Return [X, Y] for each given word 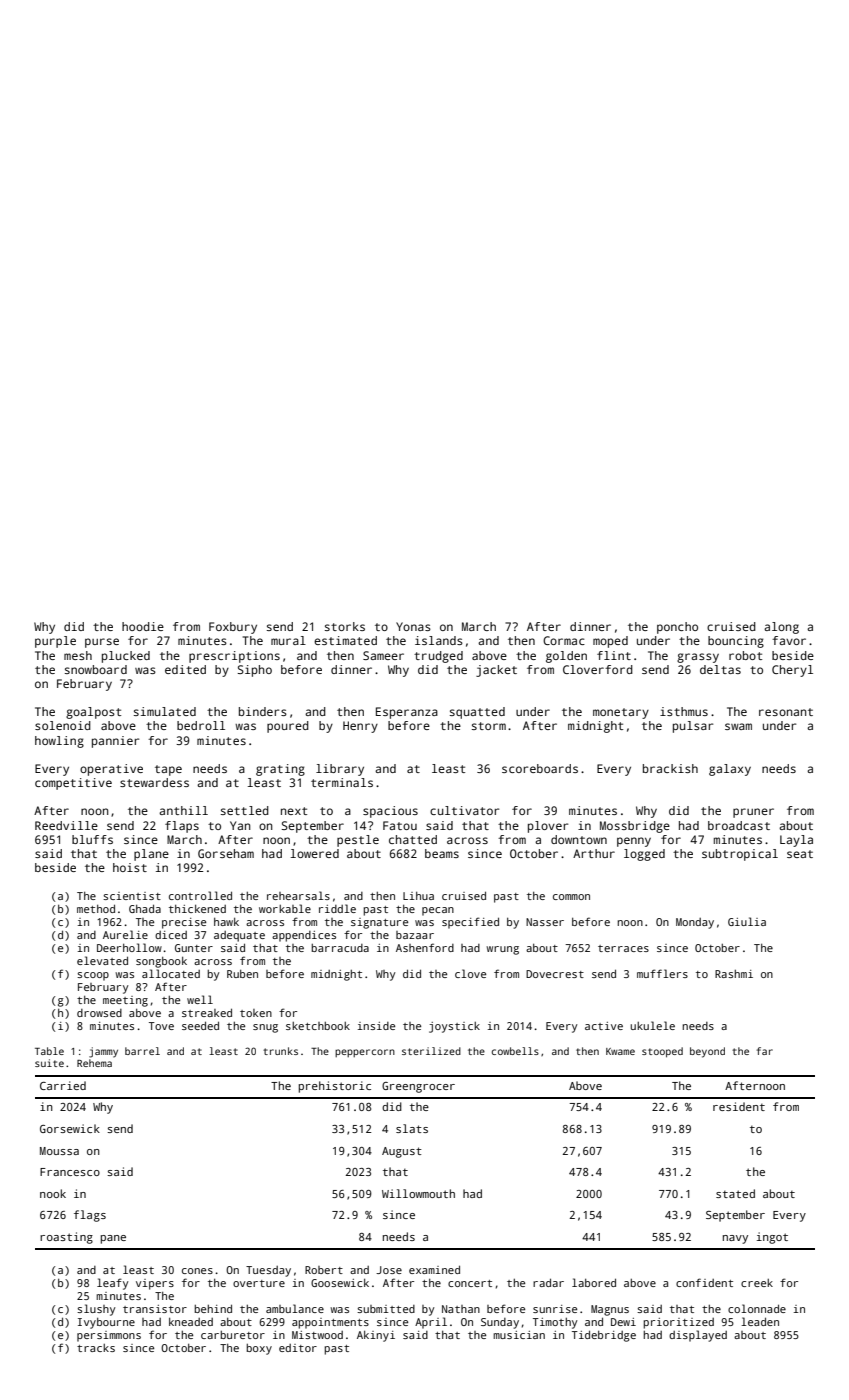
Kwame [620, 1051]
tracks [96, 1348]
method [96, 908]
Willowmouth [418, 1193]
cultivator [464, 810]
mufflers [662, 973]
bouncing [736, 642]
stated [735, 1193]
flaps [182, 827]
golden [566, 657]
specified [470, 923]
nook [53, 1193]
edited [185, 669]
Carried [63, 1085]
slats [412, 1128]
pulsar [693, 727]
